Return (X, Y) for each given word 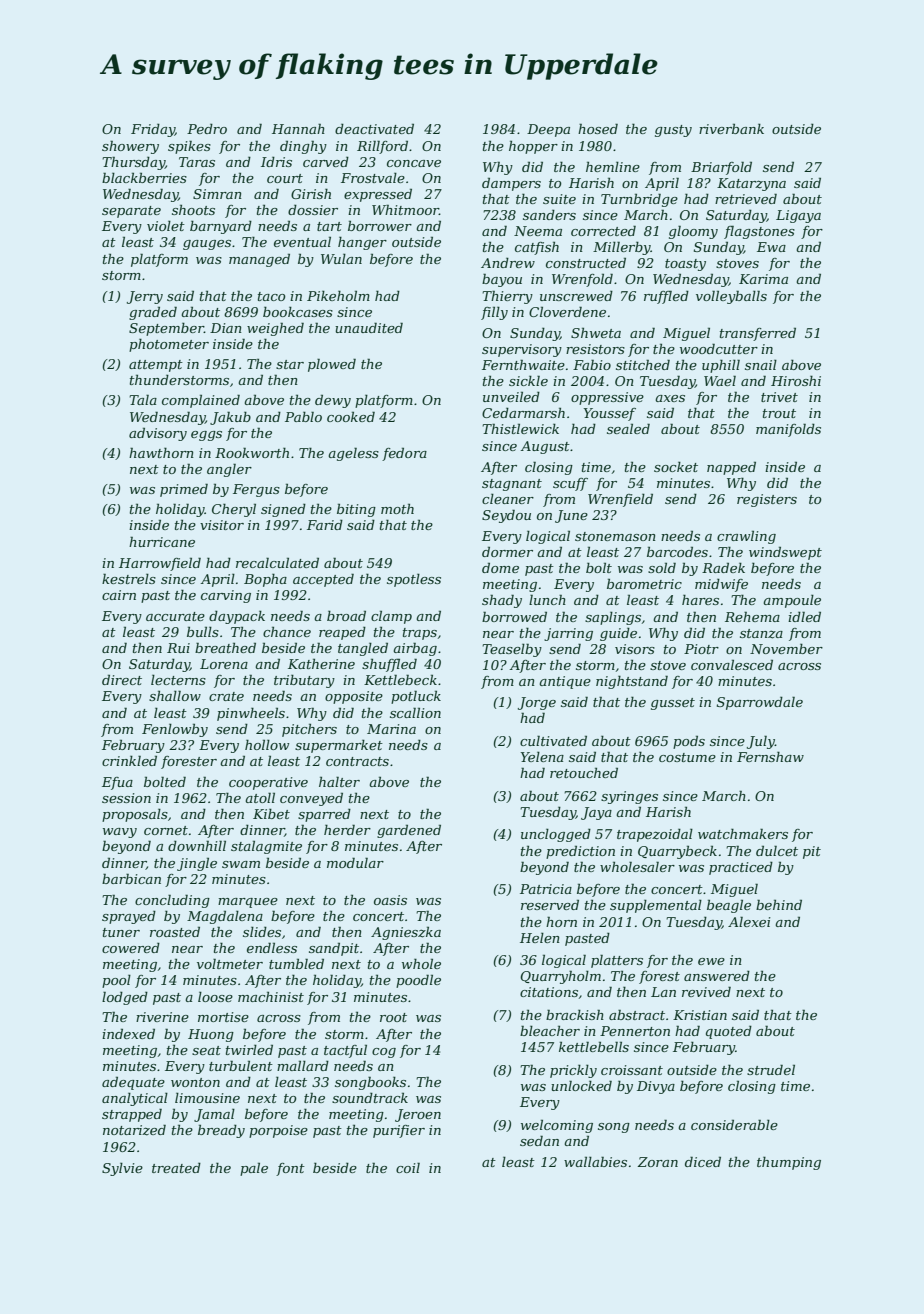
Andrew (508, 262)
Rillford (382, 147)
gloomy (693, 232)
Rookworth (252, 452)
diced (703, 1161)
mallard (303, 1065)
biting (356, 510)
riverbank (731, 128)
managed (259, 260)
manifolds (788, 430)
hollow (267, 744)
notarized (134, 1130)
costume (687, 757)
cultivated (553, 740)
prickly (573, 1071)
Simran (217, 194)
